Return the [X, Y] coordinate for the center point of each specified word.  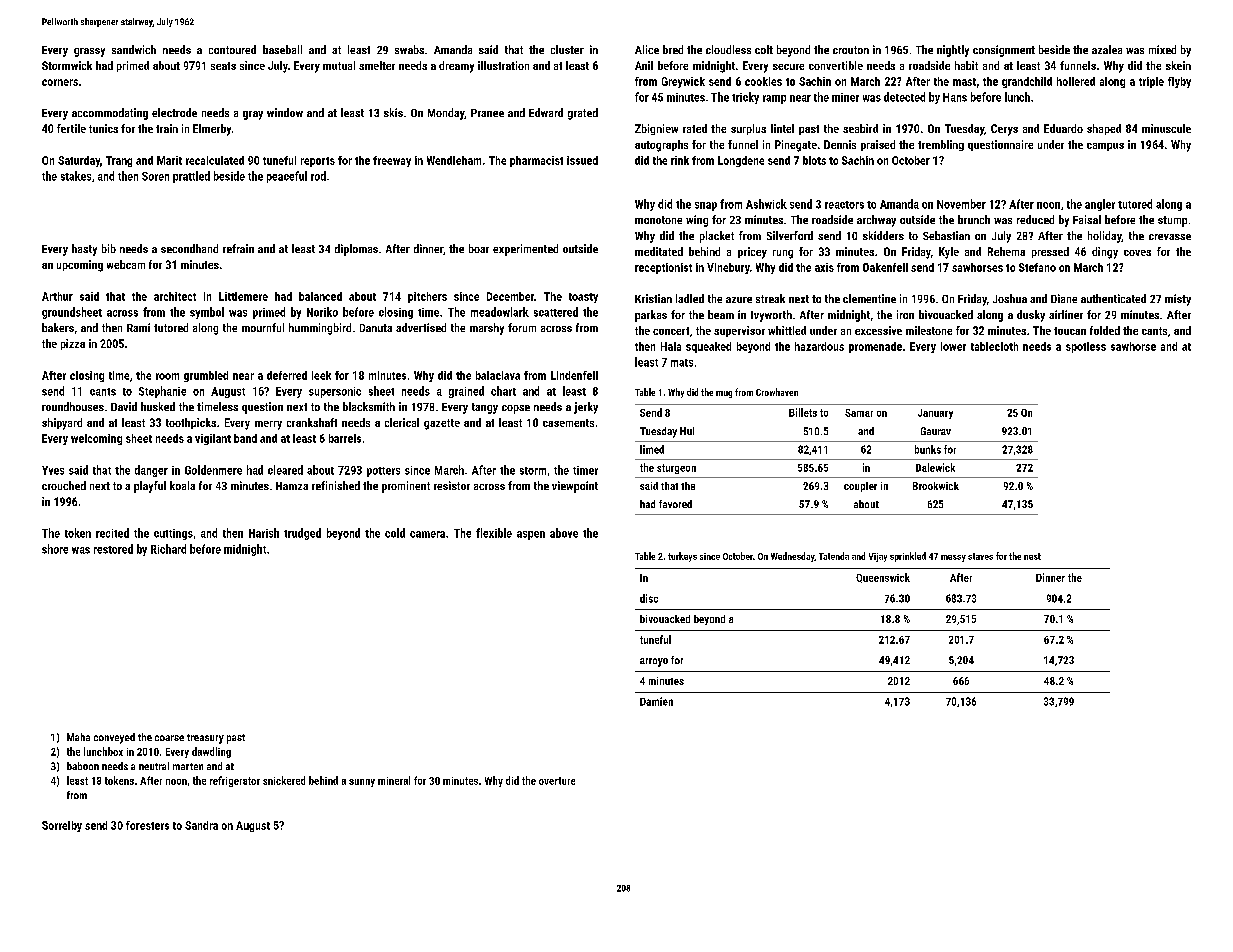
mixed [1162, 49]
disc [649, 598]
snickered [284, 780]
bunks [928, 449]
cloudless [728, 49]
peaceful [287, 177]
